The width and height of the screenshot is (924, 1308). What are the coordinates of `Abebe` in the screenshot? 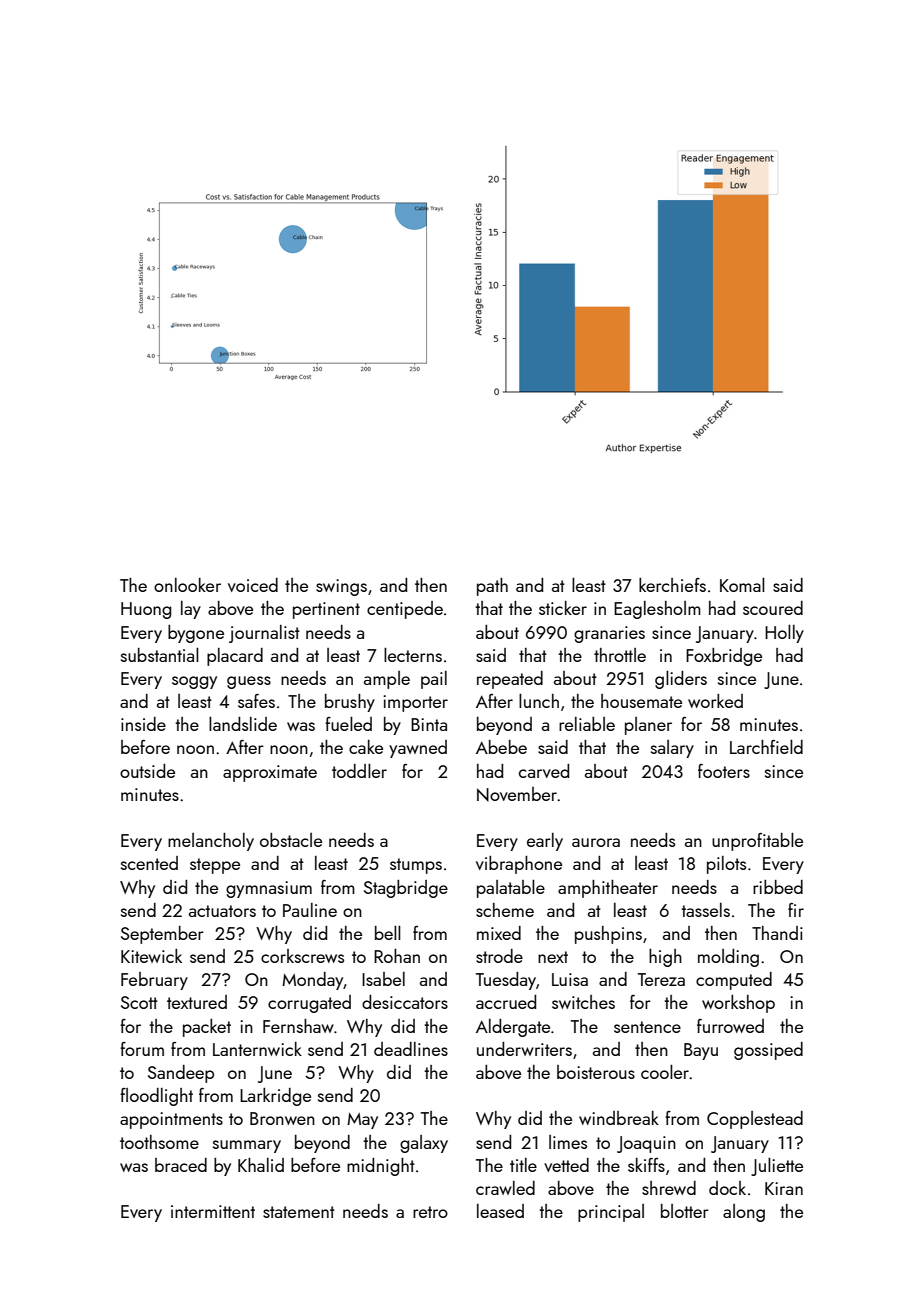 It's located at (501, 747).
